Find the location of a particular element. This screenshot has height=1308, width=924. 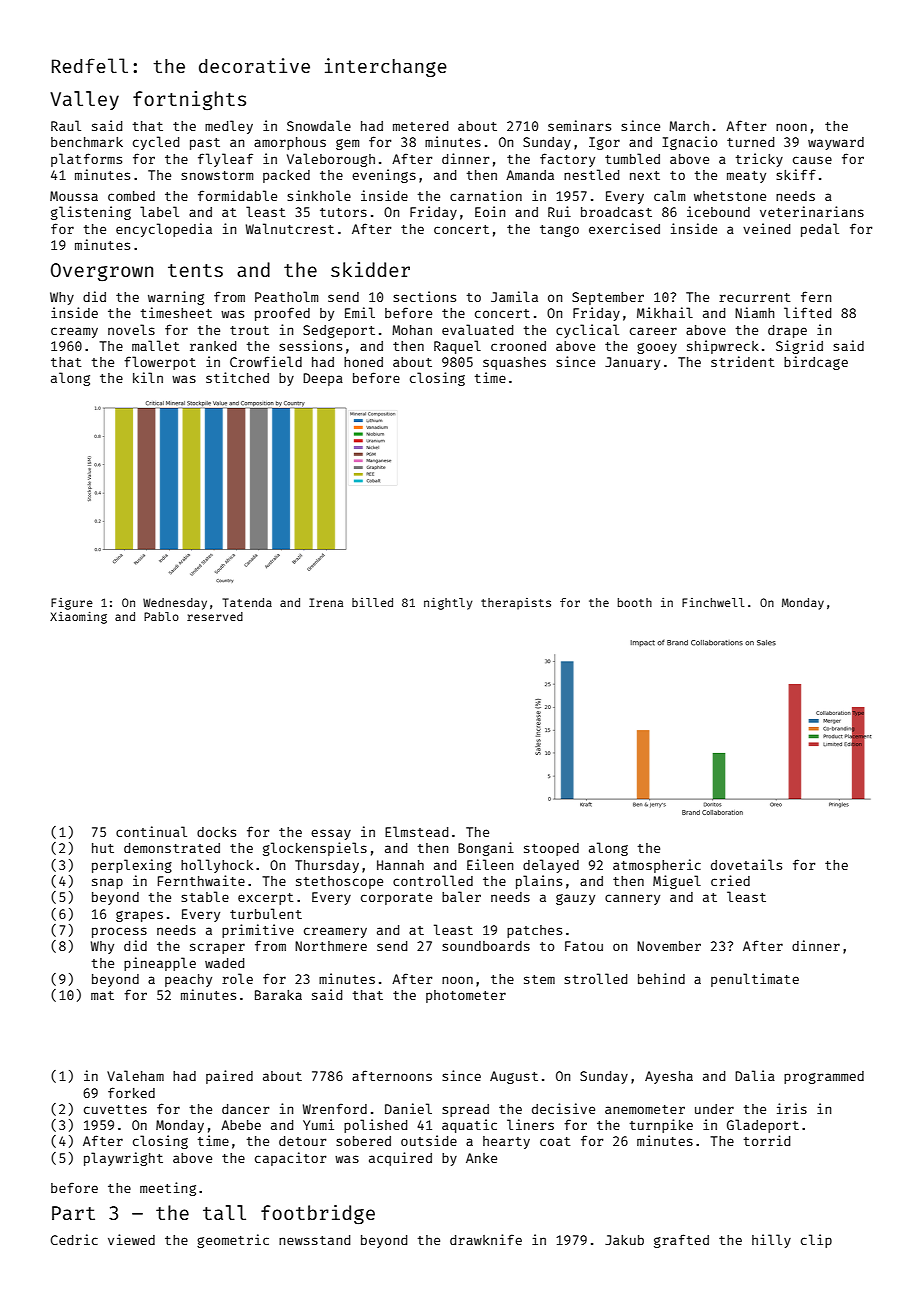

stitched is located at coordinates (237, 377).
